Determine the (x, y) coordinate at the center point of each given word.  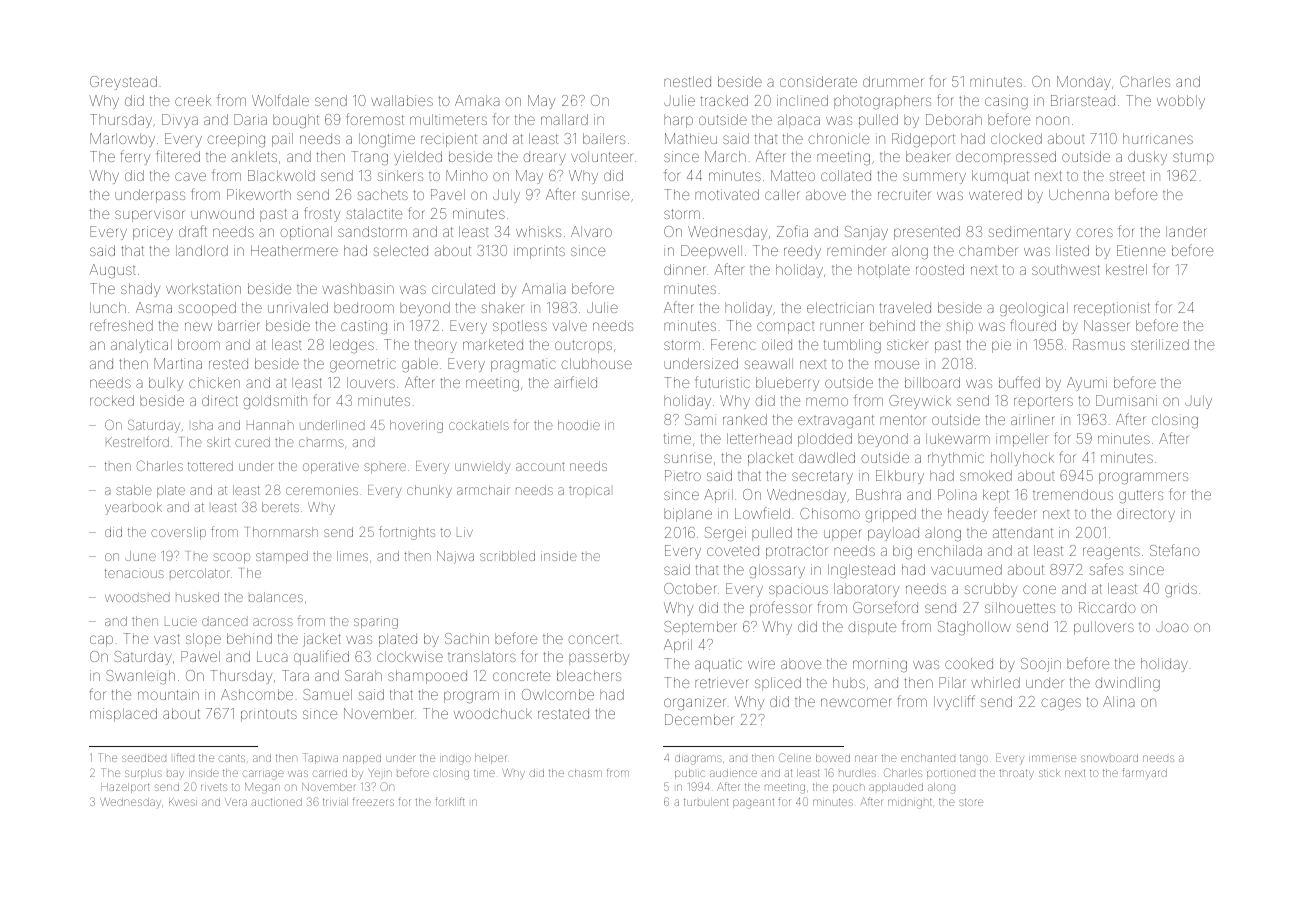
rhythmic (956, 459)
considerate (818, 81)
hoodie (579, 425)
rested (228, 363)
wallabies (402, 100)
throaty (1016, 774)
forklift (450, 801)
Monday (1084, 83)
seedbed (144, 758)
